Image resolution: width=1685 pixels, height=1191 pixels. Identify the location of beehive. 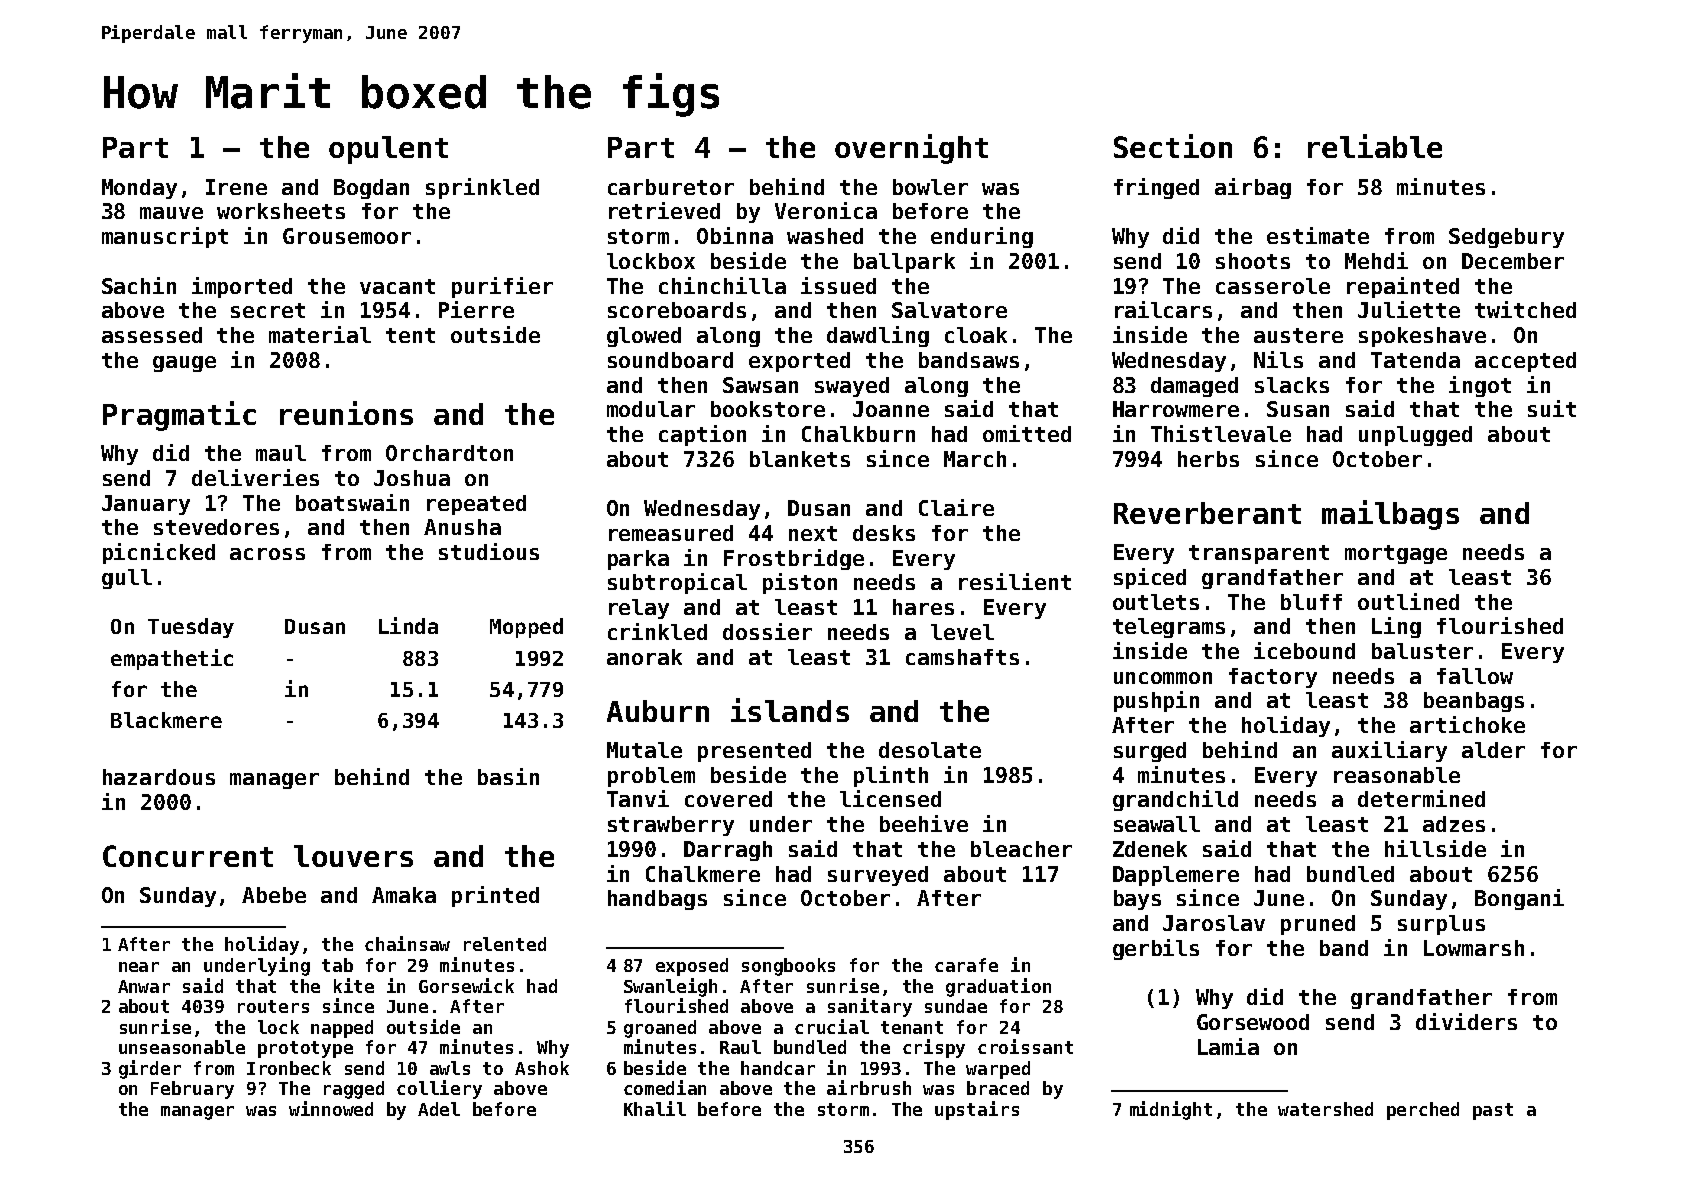
(924, 823).
